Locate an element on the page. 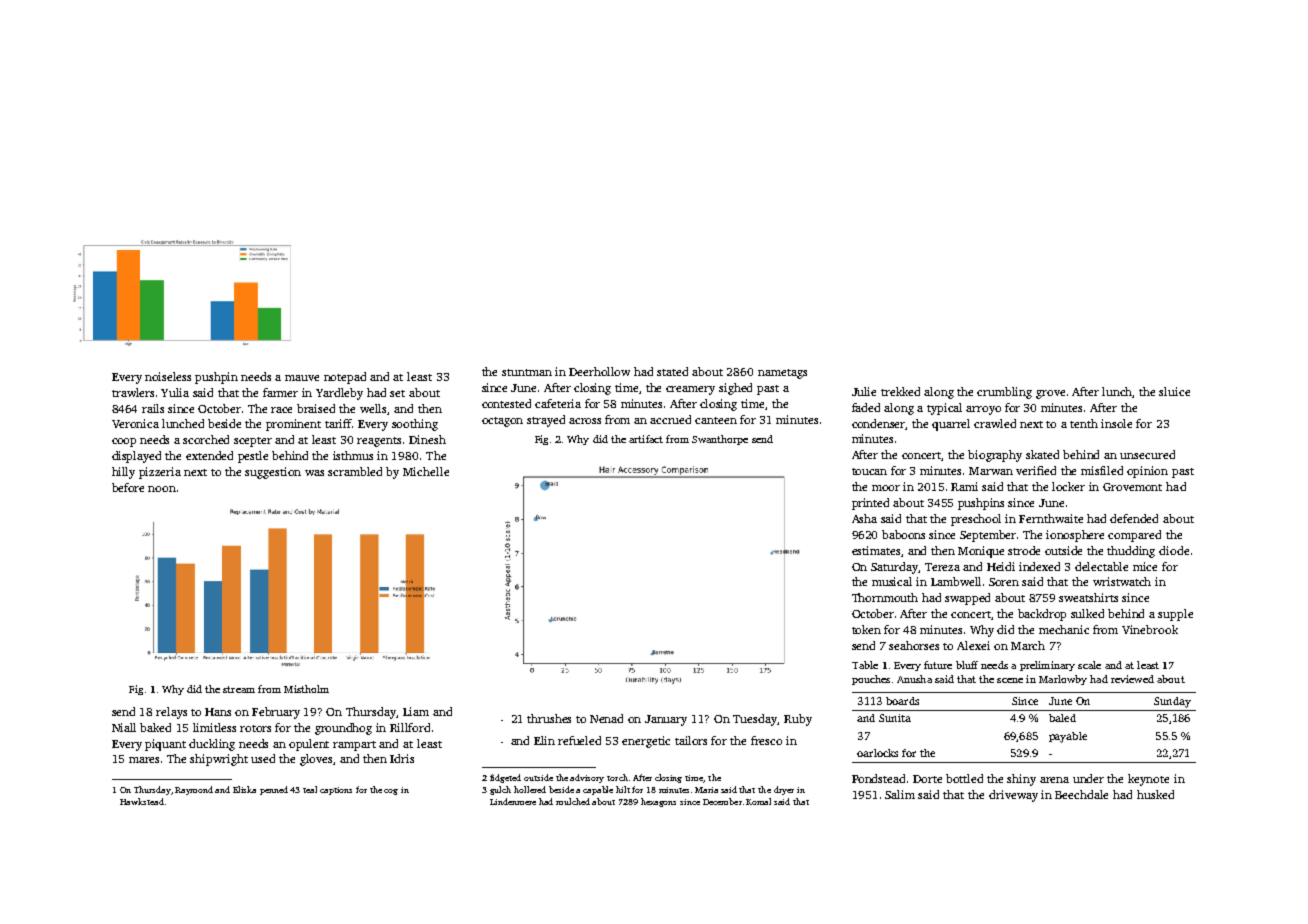  baled is located at coordinates (1062, 718).
